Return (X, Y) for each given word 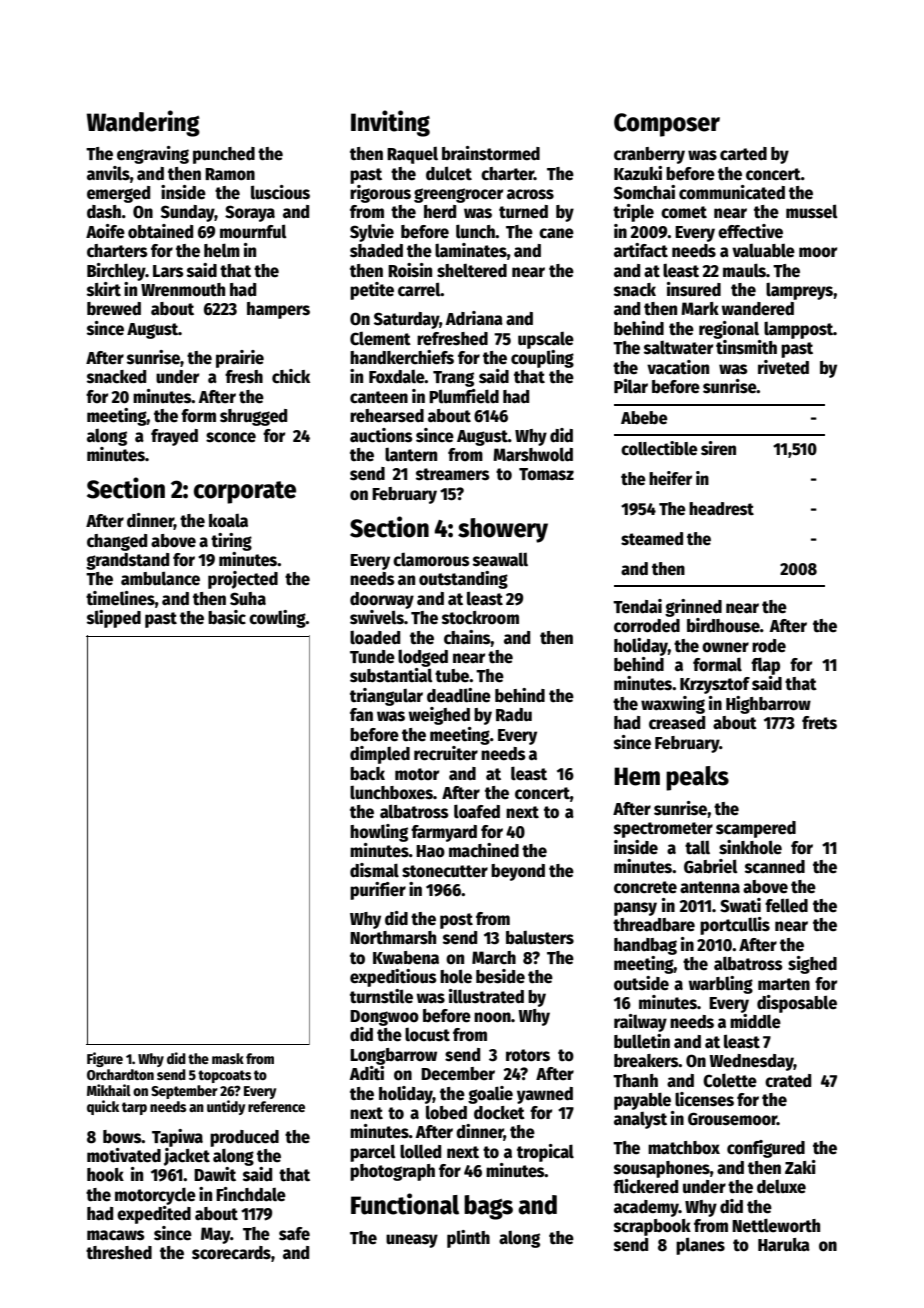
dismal (374, 870)
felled (786, 905)
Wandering (143, 123)
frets (819, 723)
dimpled (380, 755)
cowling (277, 619)
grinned (693, 608)
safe (294, 1234)
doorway (382, 600)
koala (228, 521)
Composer (667, 125)
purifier (378, 891)
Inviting (390, 123)
